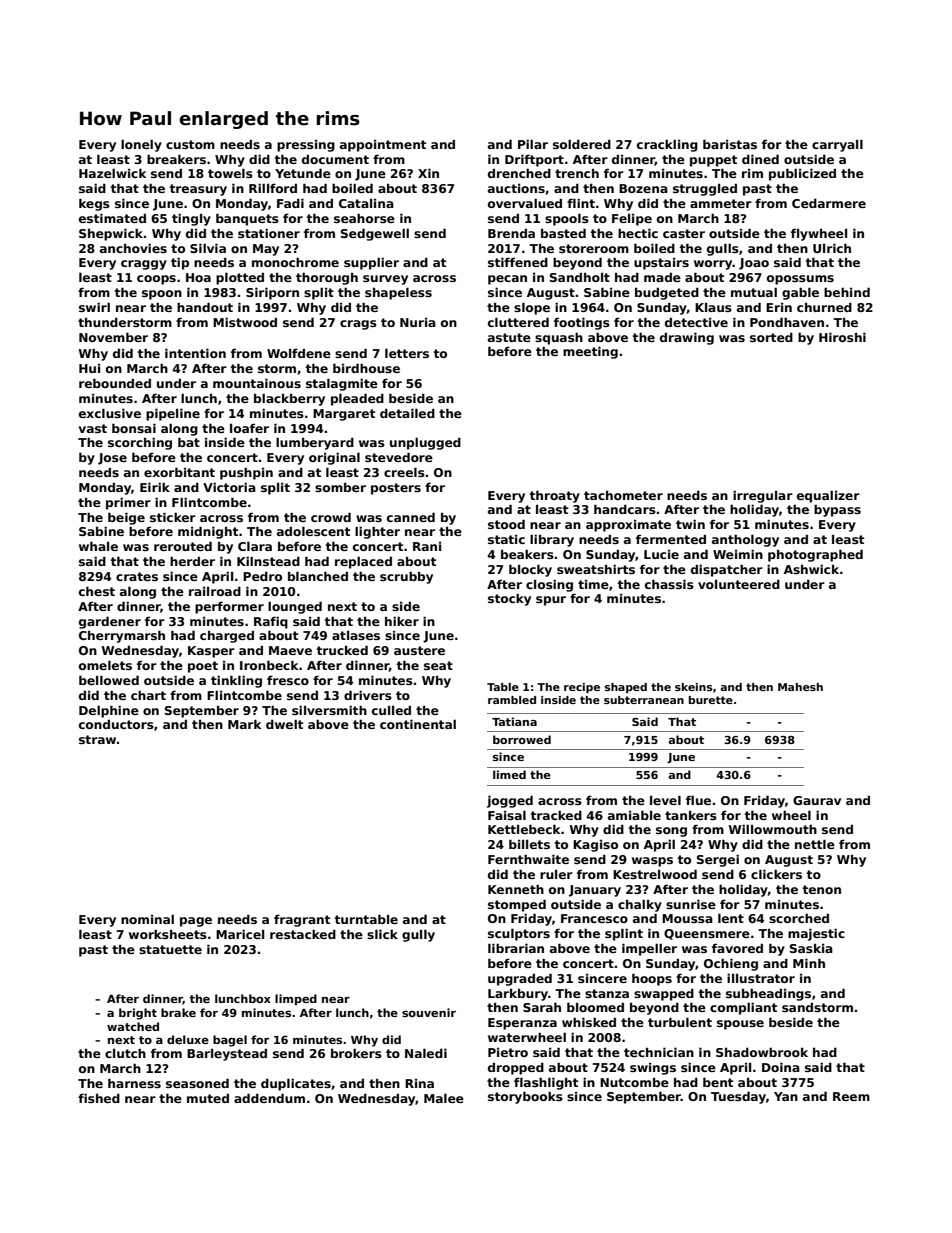 This screenshot has height=1233, width=952. Describe the element at coordinates (247, 219) in the screenshot. I see `banquets` at that location.
